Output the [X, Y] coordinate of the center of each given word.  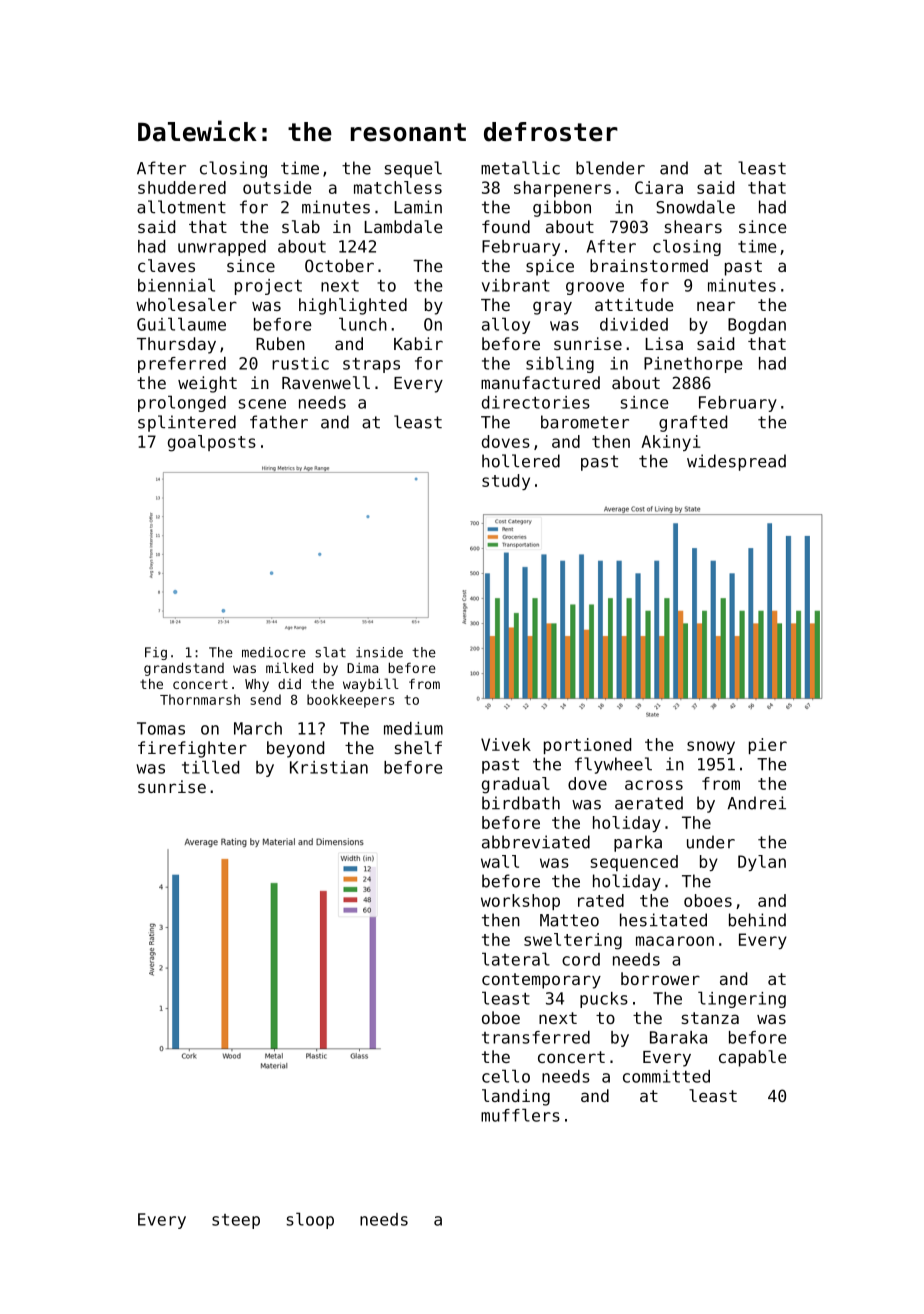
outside [277, 187]
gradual [516, 785]
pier [768, 746]
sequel [413, 169]
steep [236, 1221]
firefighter [192, 749]
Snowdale [695, 207]
